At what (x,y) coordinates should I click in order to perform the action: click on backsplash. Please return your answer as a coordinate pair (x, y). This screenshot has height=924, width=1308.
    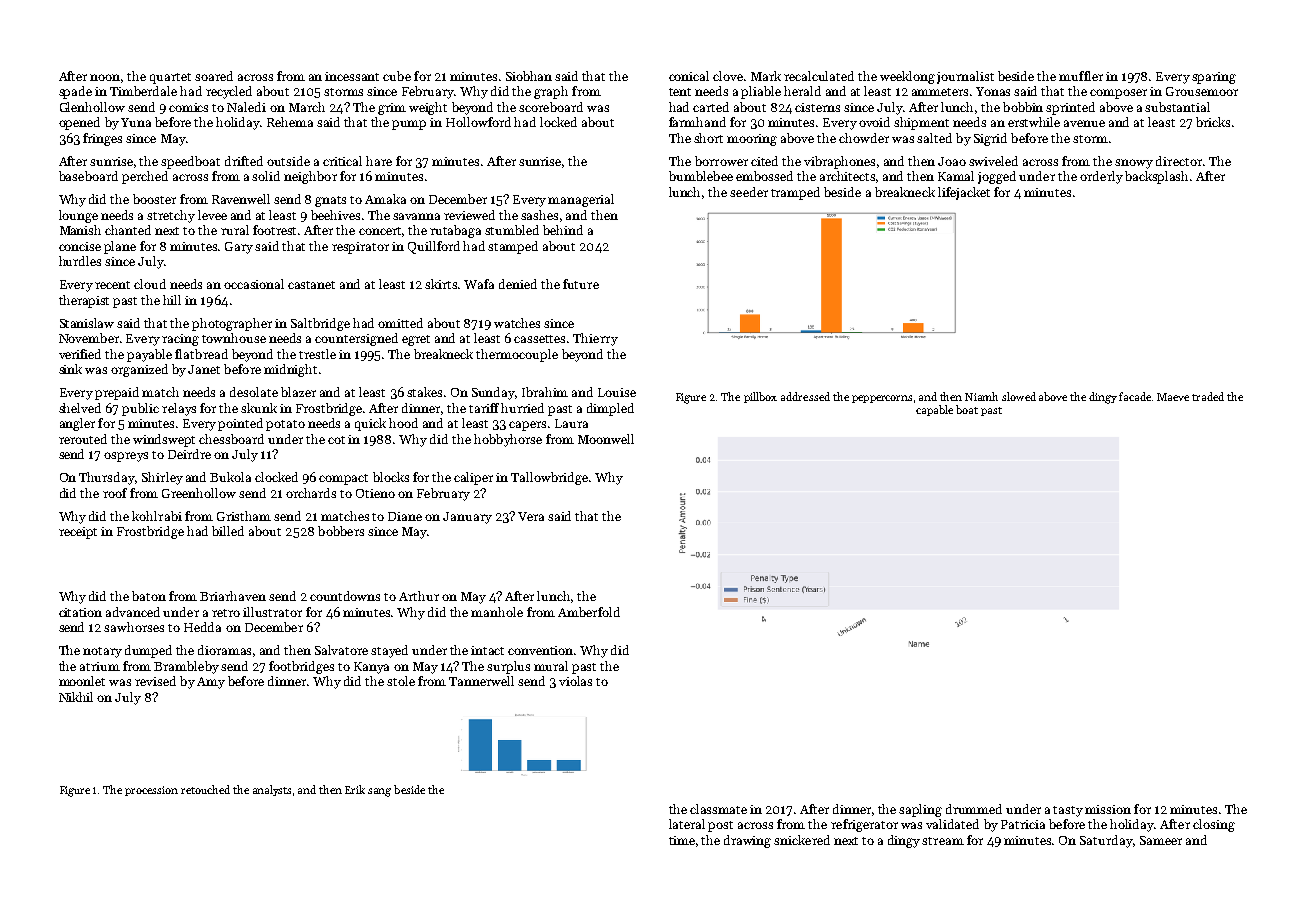
    Looking at the image, I should click on (1156, 177).
